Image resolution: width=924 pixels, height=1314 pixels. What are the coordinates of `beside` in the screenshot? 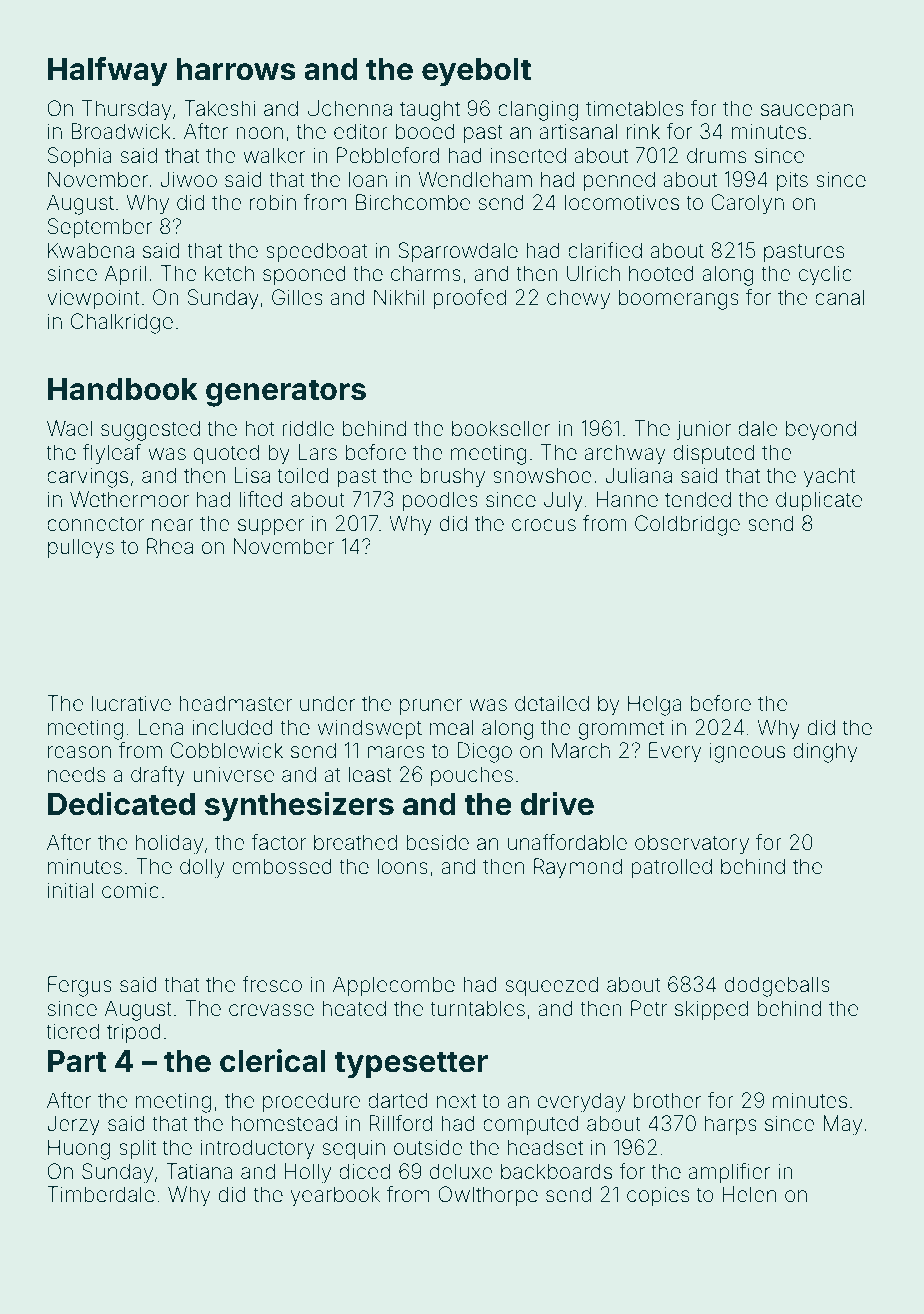 It's located at (437, 842).
